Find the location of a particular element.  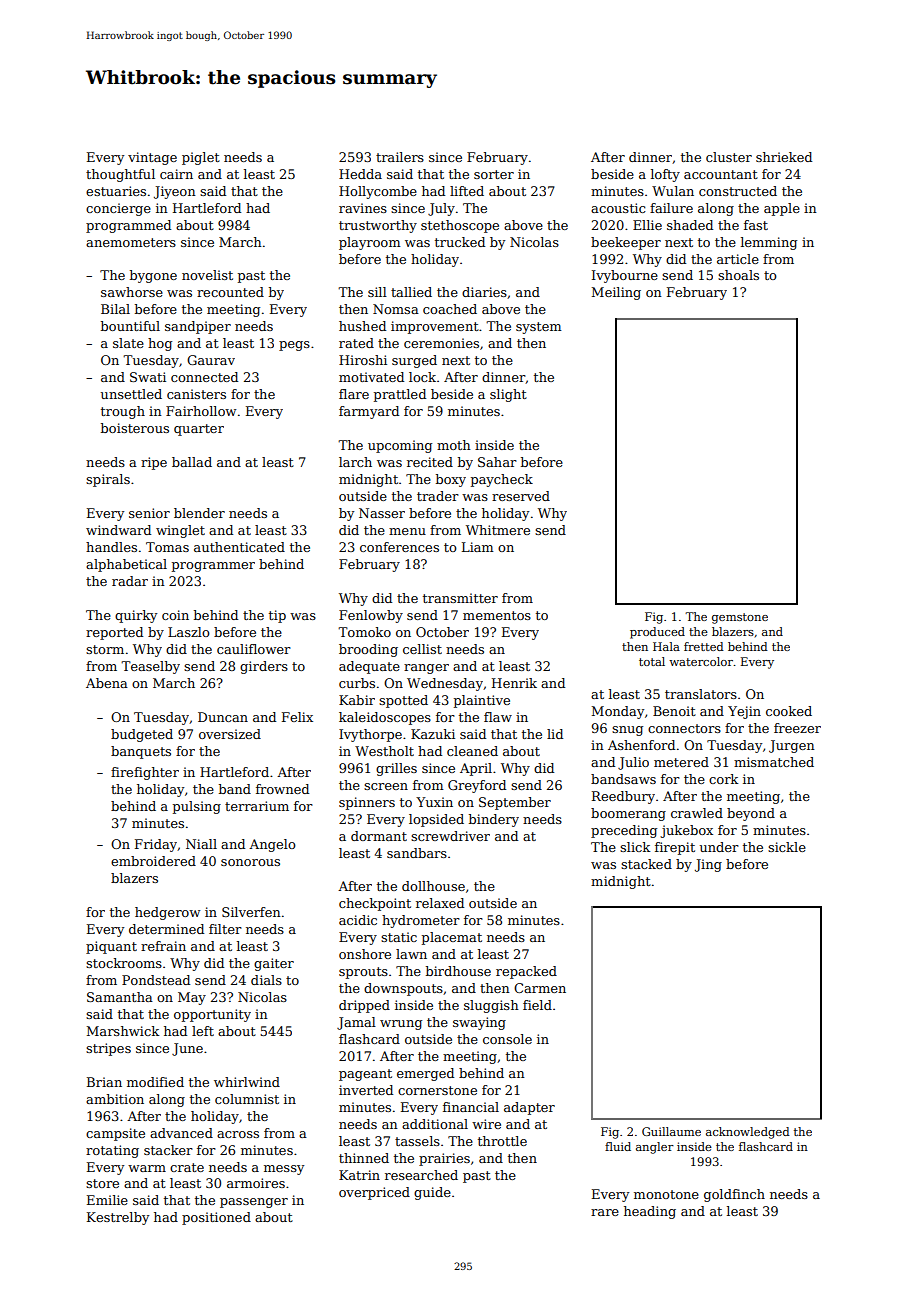

boomerang is located at coordinates (628, 814).
